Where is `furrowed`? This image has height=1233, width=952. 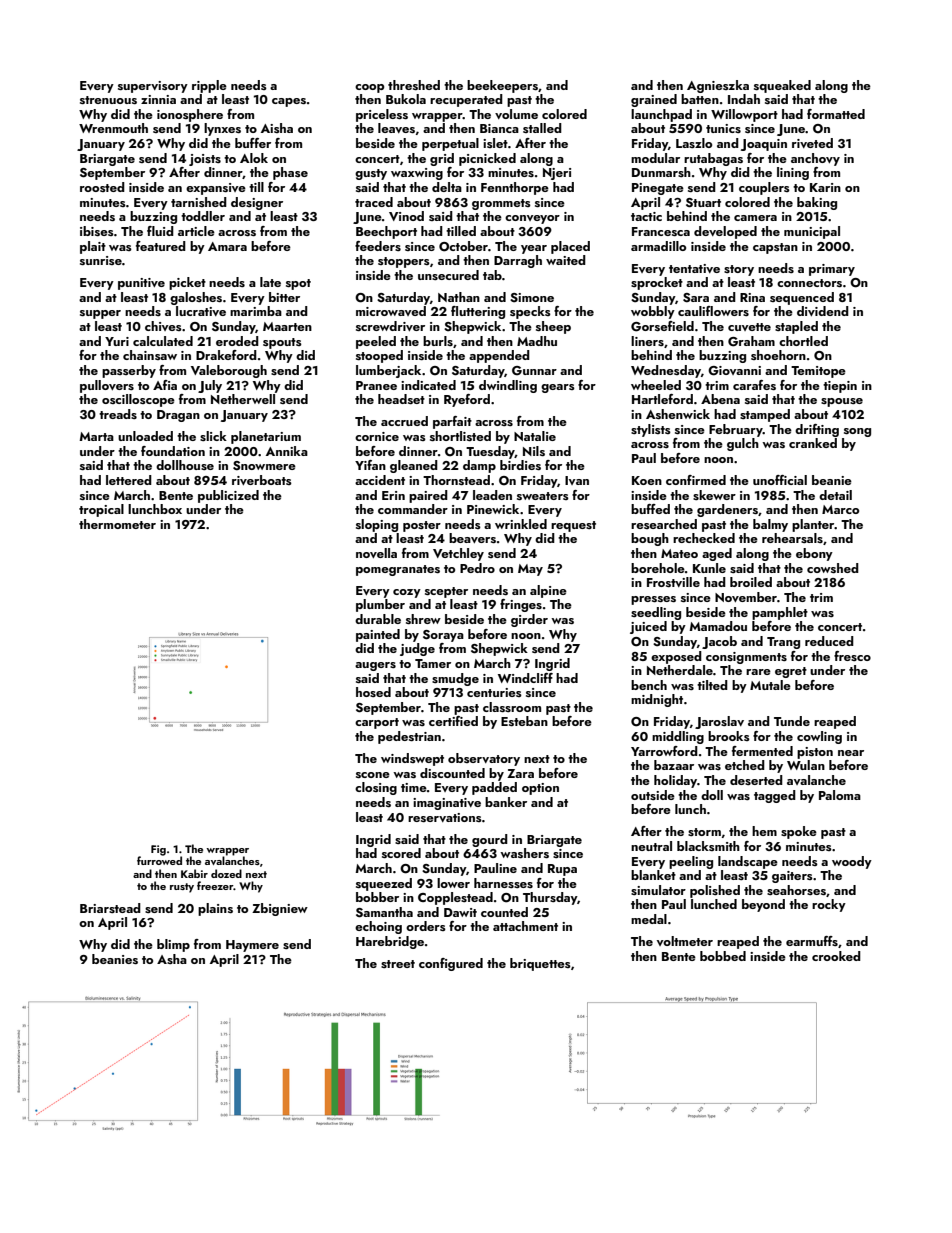 furrowed is located at coordinates (159, 860).
